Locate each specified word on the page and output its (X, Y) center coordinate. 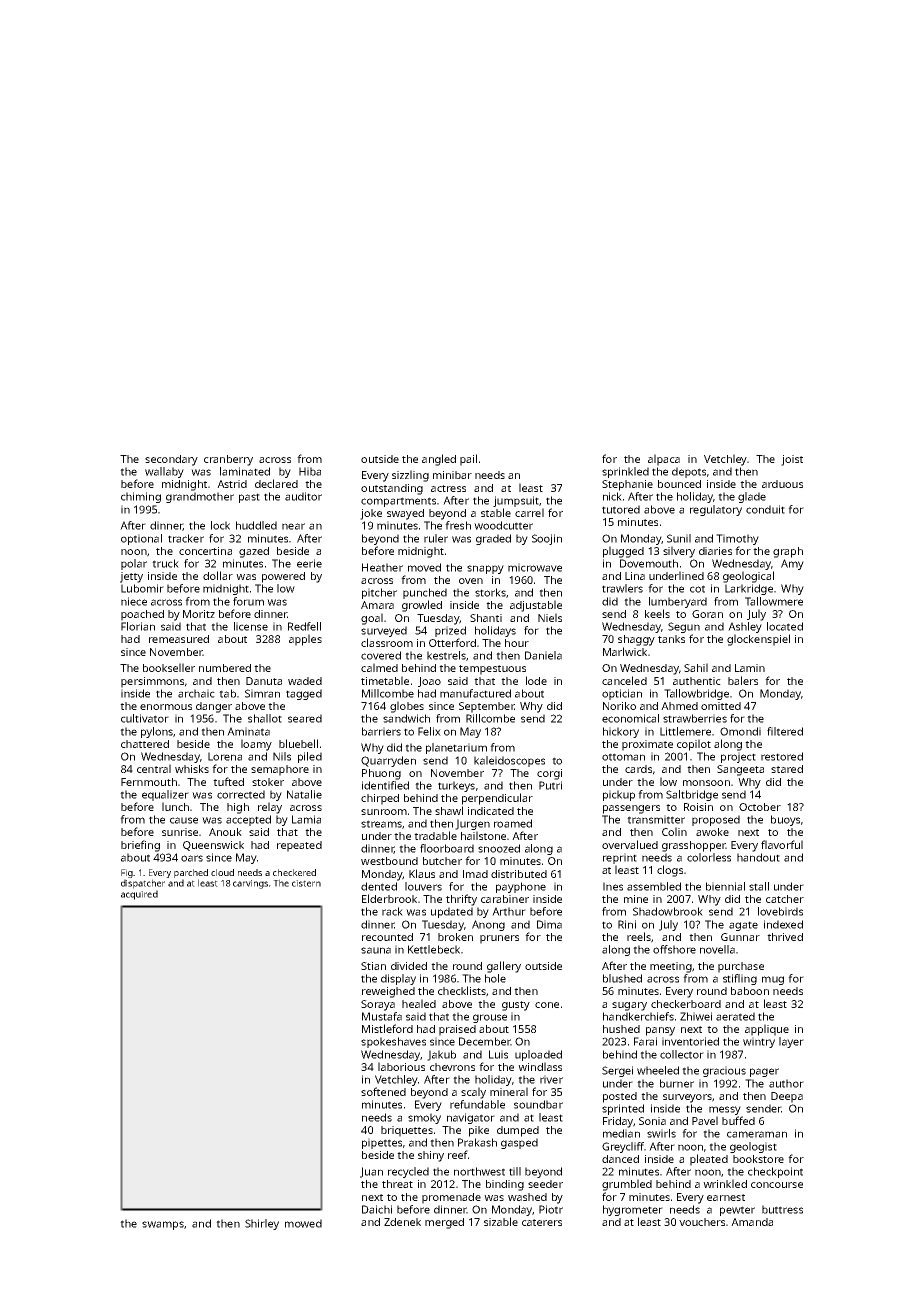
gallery (504, 967)
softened (383, 1091)
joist (792, 460)
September (486, 707)
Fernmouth (149, 782)
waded (305, 681)
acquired (139, 895)
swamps (163, 1225)
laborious (401, 1066)
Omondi (740, 731)
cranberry (228, 460)
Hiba (310, 471)
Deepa (787, 1097)
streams (381, 824)
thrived (785, 937)
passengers (631, 809)
